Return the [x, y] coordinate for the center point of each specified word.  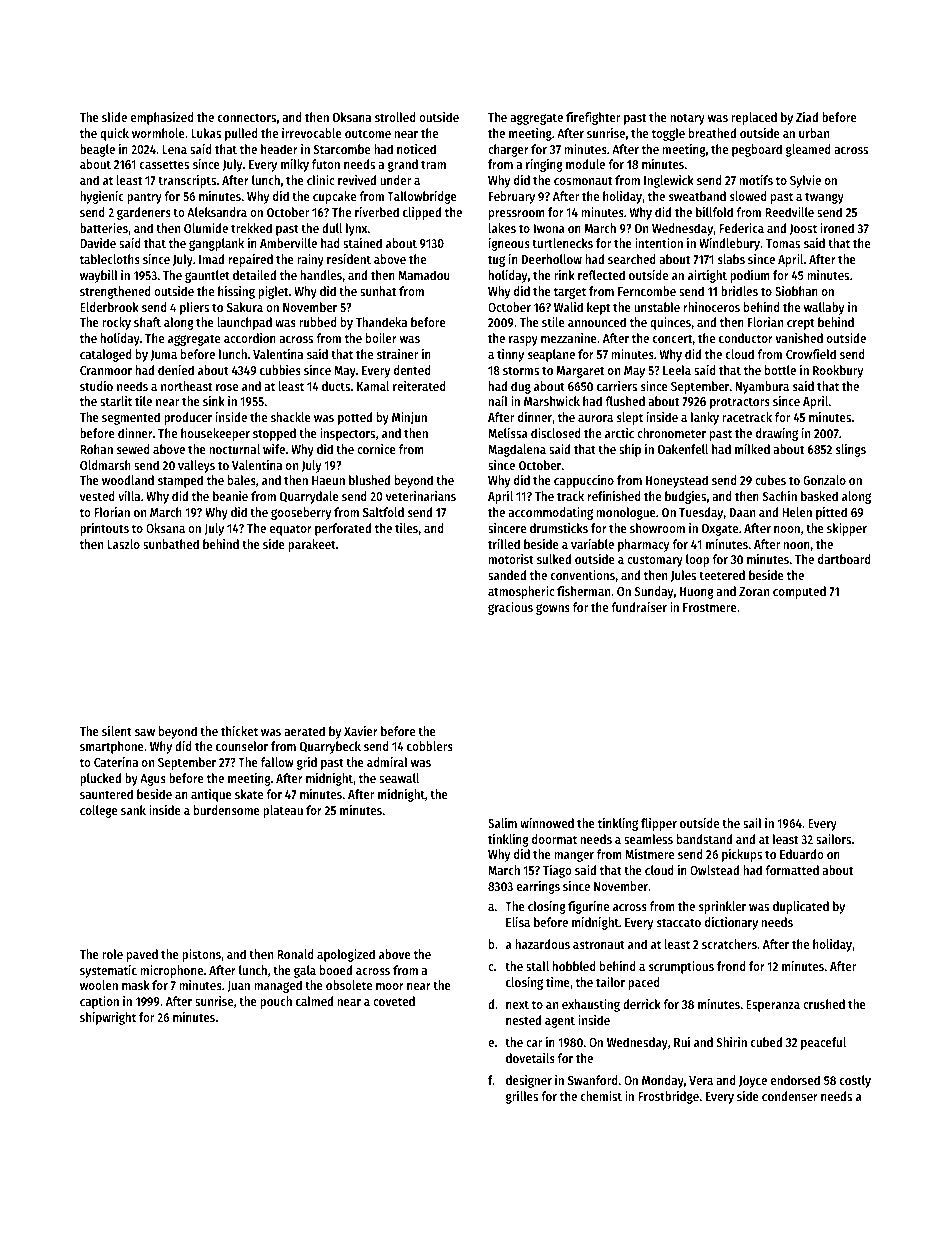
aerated [304, 731]
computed [799, 592]
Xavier [361, 731]
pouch [276, 1002]
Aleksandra [217, 212]
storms [521, 370]
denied [176, 370]
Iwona [549, 228]
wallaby [824, 308]
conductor [746, 338]
